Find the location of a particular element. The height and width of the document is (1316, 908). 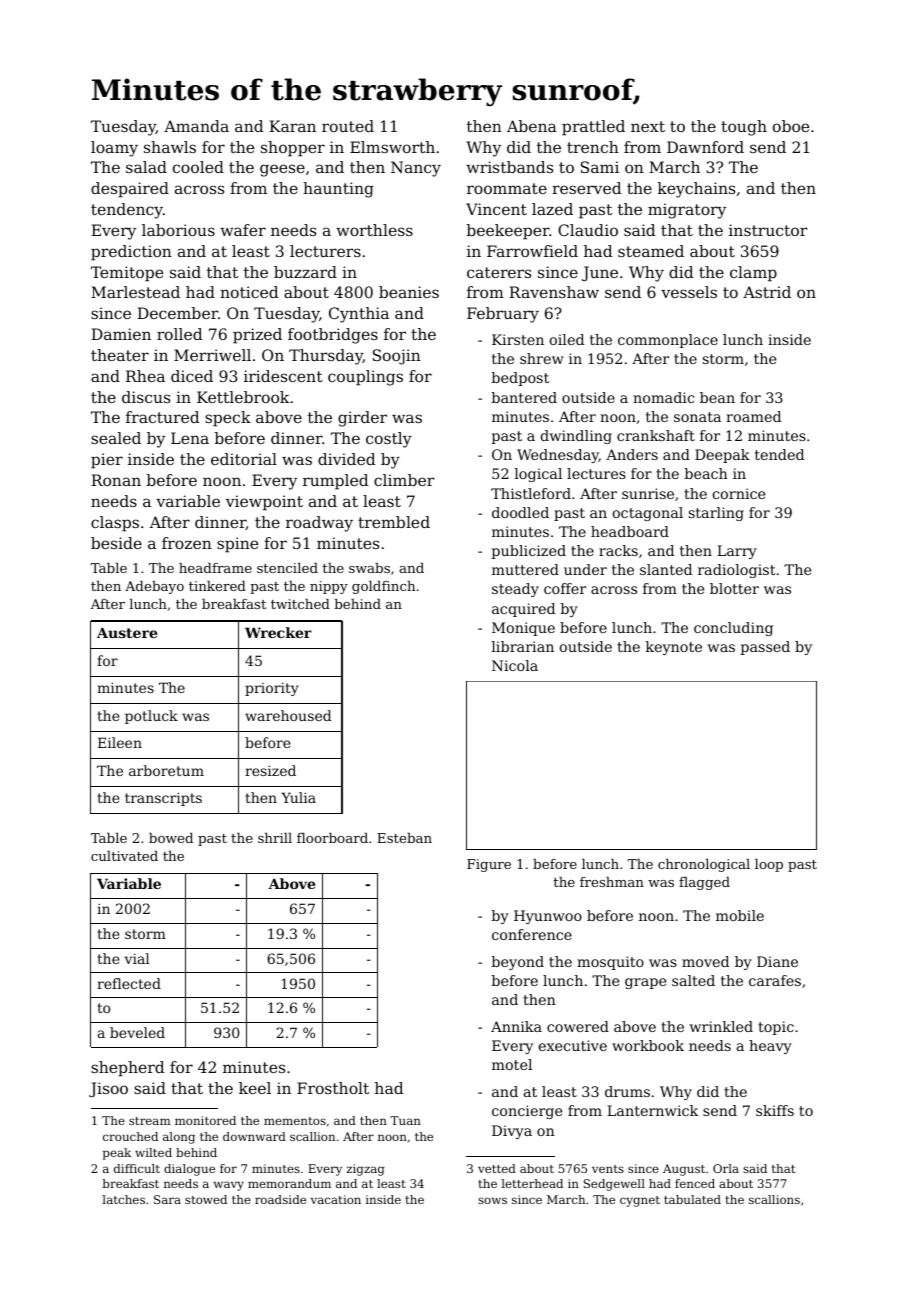

Adebayo is located at coordinates (154, 587).
